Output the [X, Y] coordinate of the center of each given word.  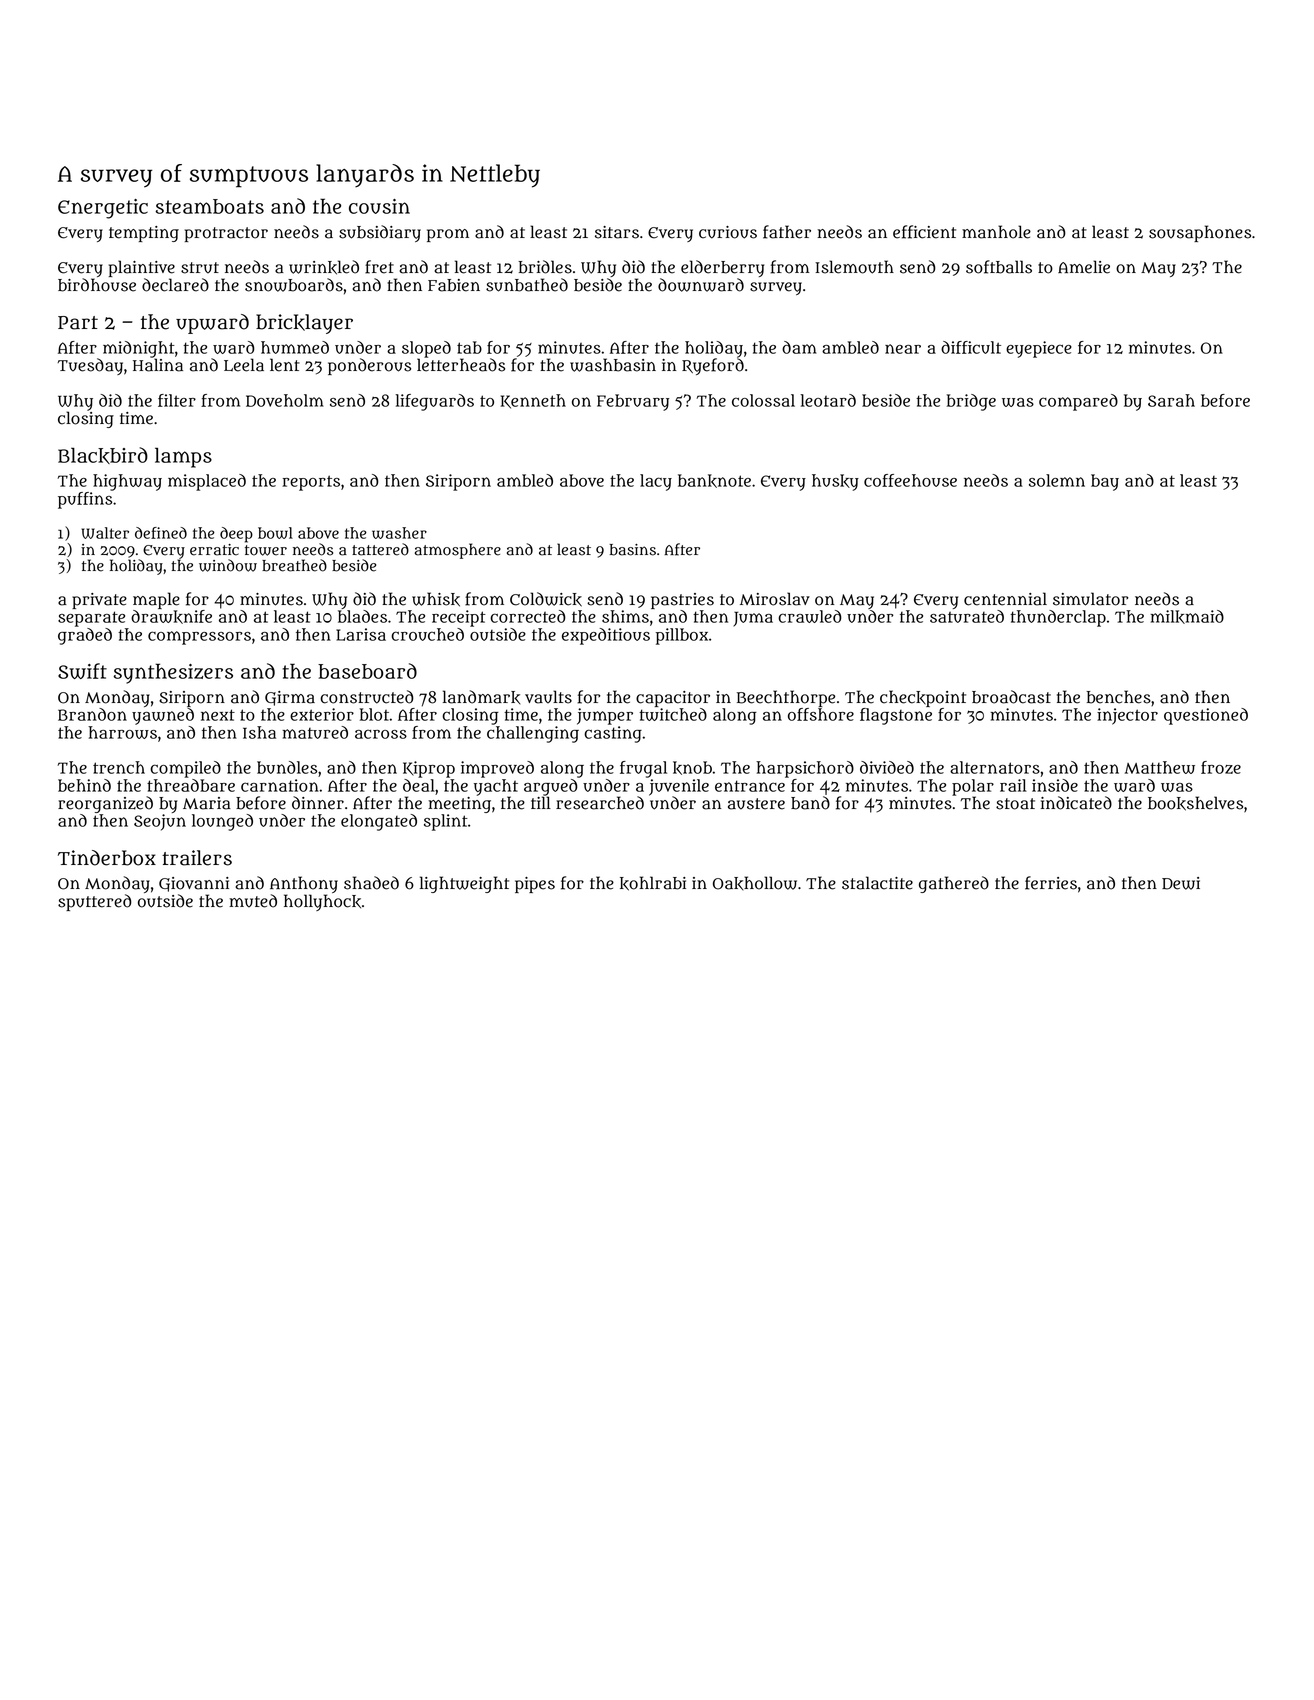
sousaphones [1200, 233]
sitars [617, 232]
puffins [85, 500]
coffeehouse [910, 480]
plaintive [142, 268]
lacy [656, 482]
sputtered [95, 902]
